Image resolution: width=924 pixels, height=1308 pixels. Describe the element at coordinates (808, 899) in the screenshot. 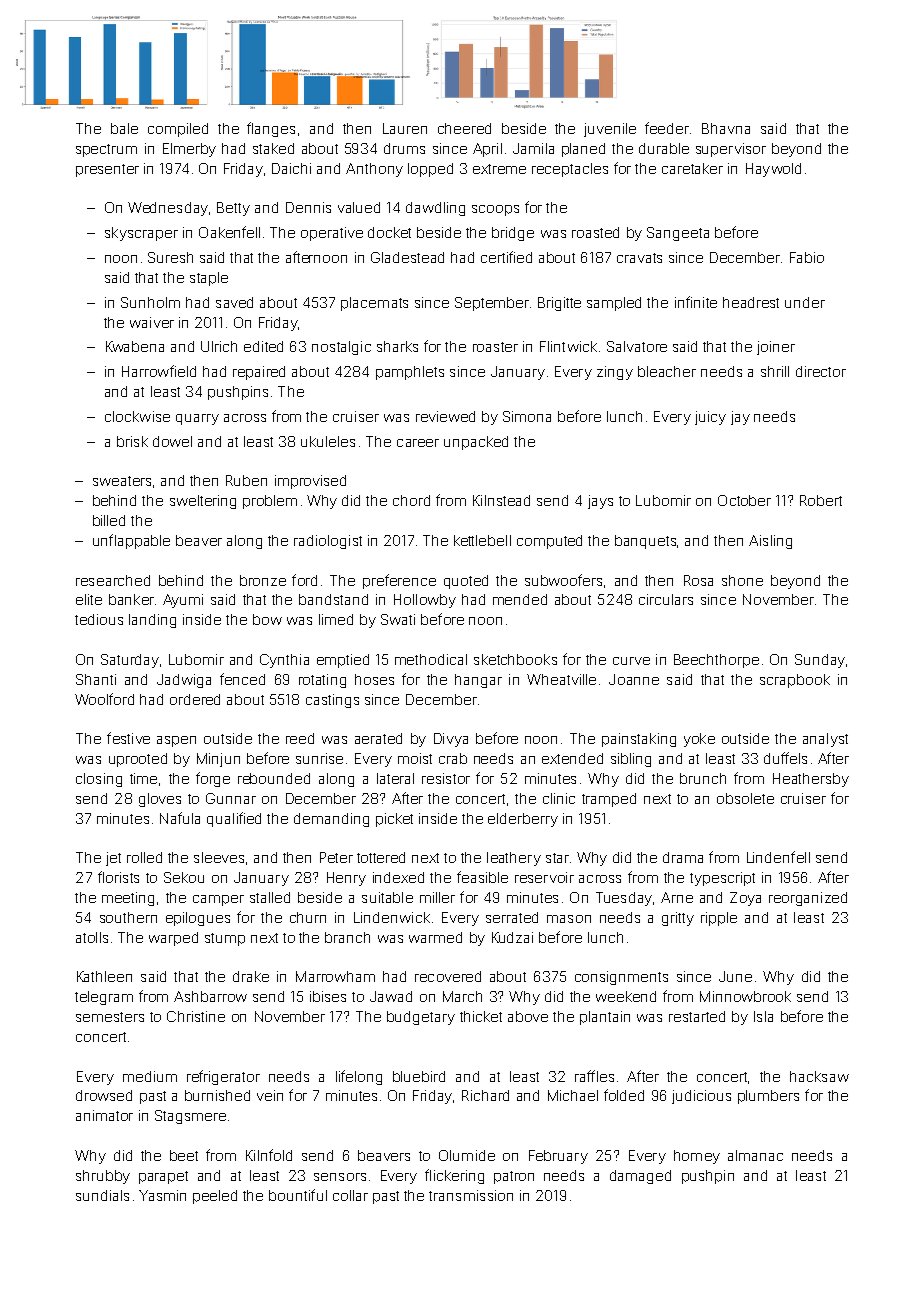

I see `reorganized` at that location.
